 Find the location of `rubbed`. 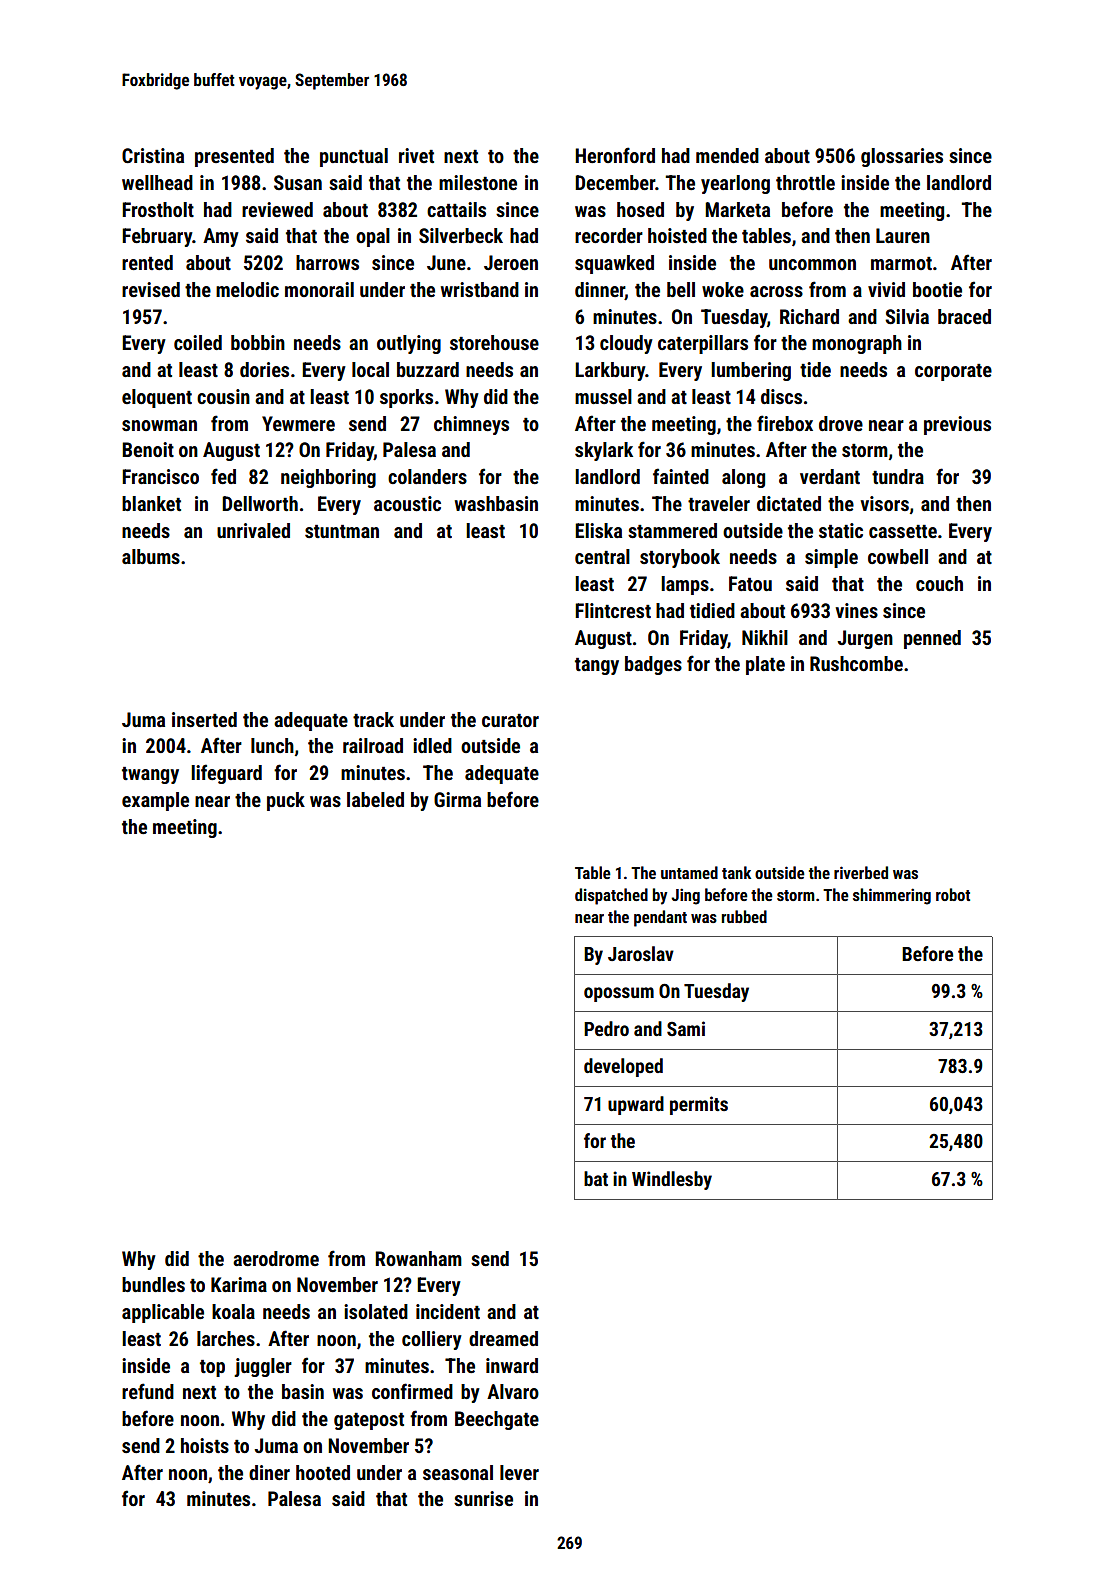

rubbed is located at coordinates (744, 916).
